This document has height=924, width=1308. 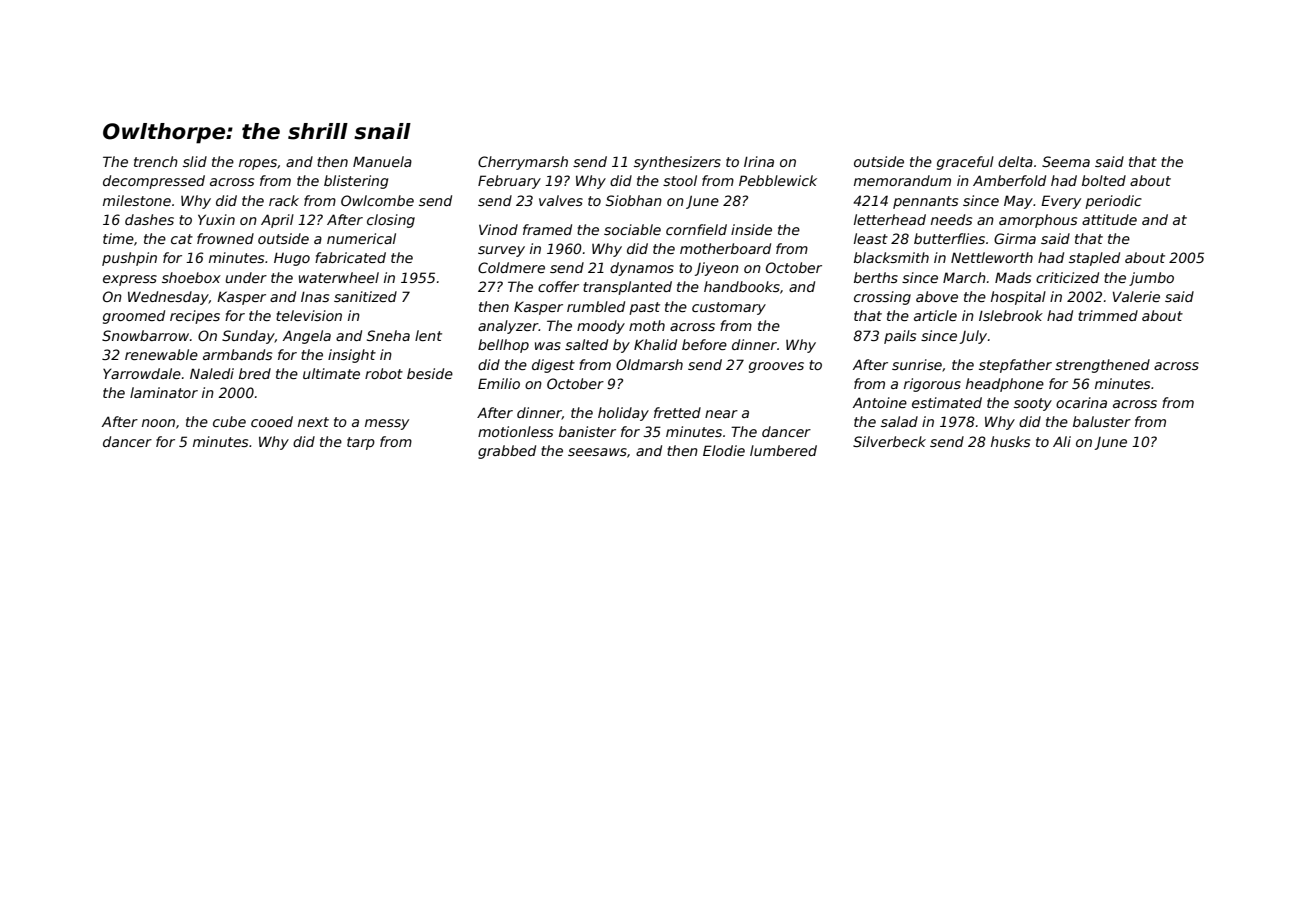 What do you see at coordinates (561, 200) in the document?
I see `valves` at bounding box center [561, 200].
